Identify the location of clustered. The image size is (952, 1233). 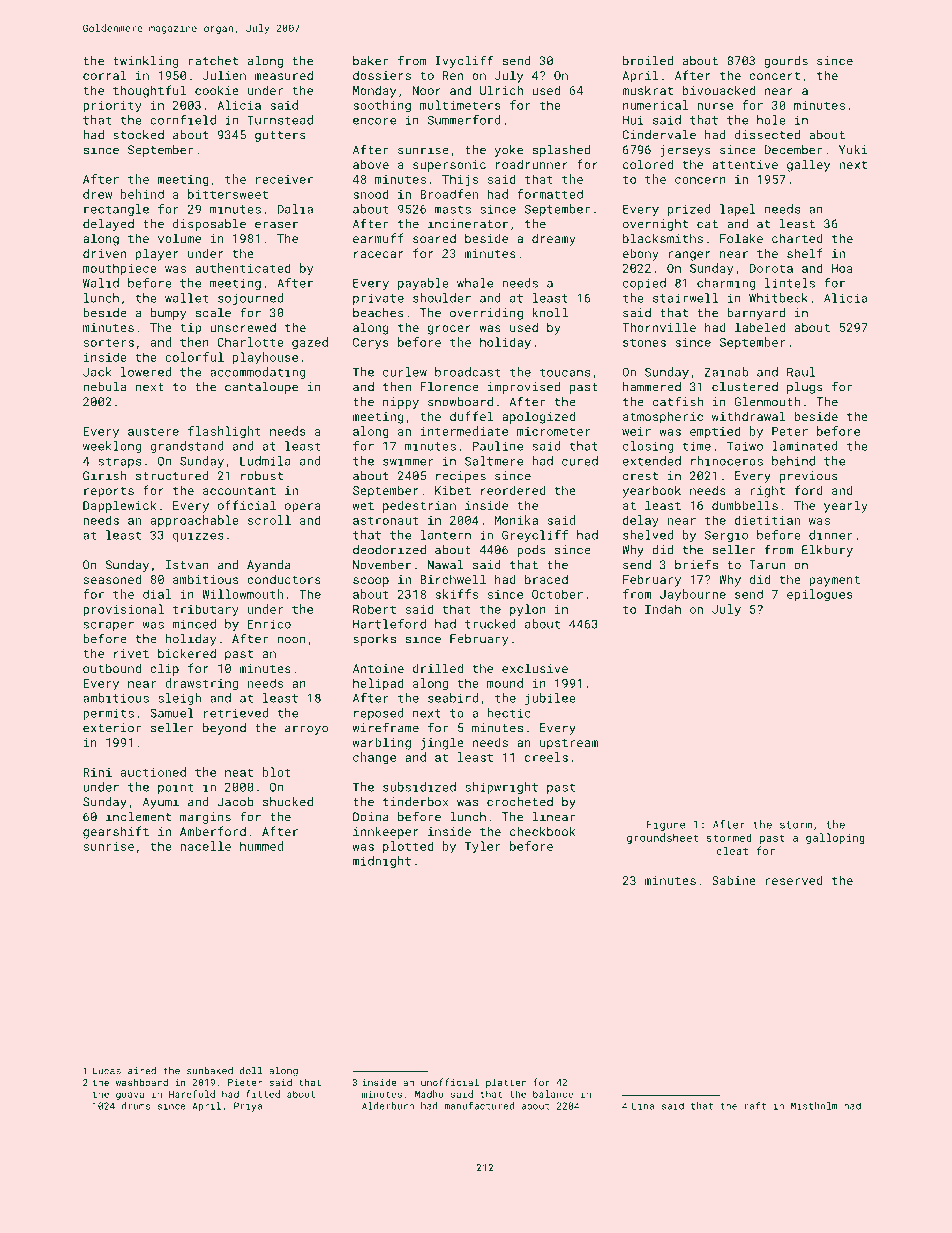
(745, 387).
